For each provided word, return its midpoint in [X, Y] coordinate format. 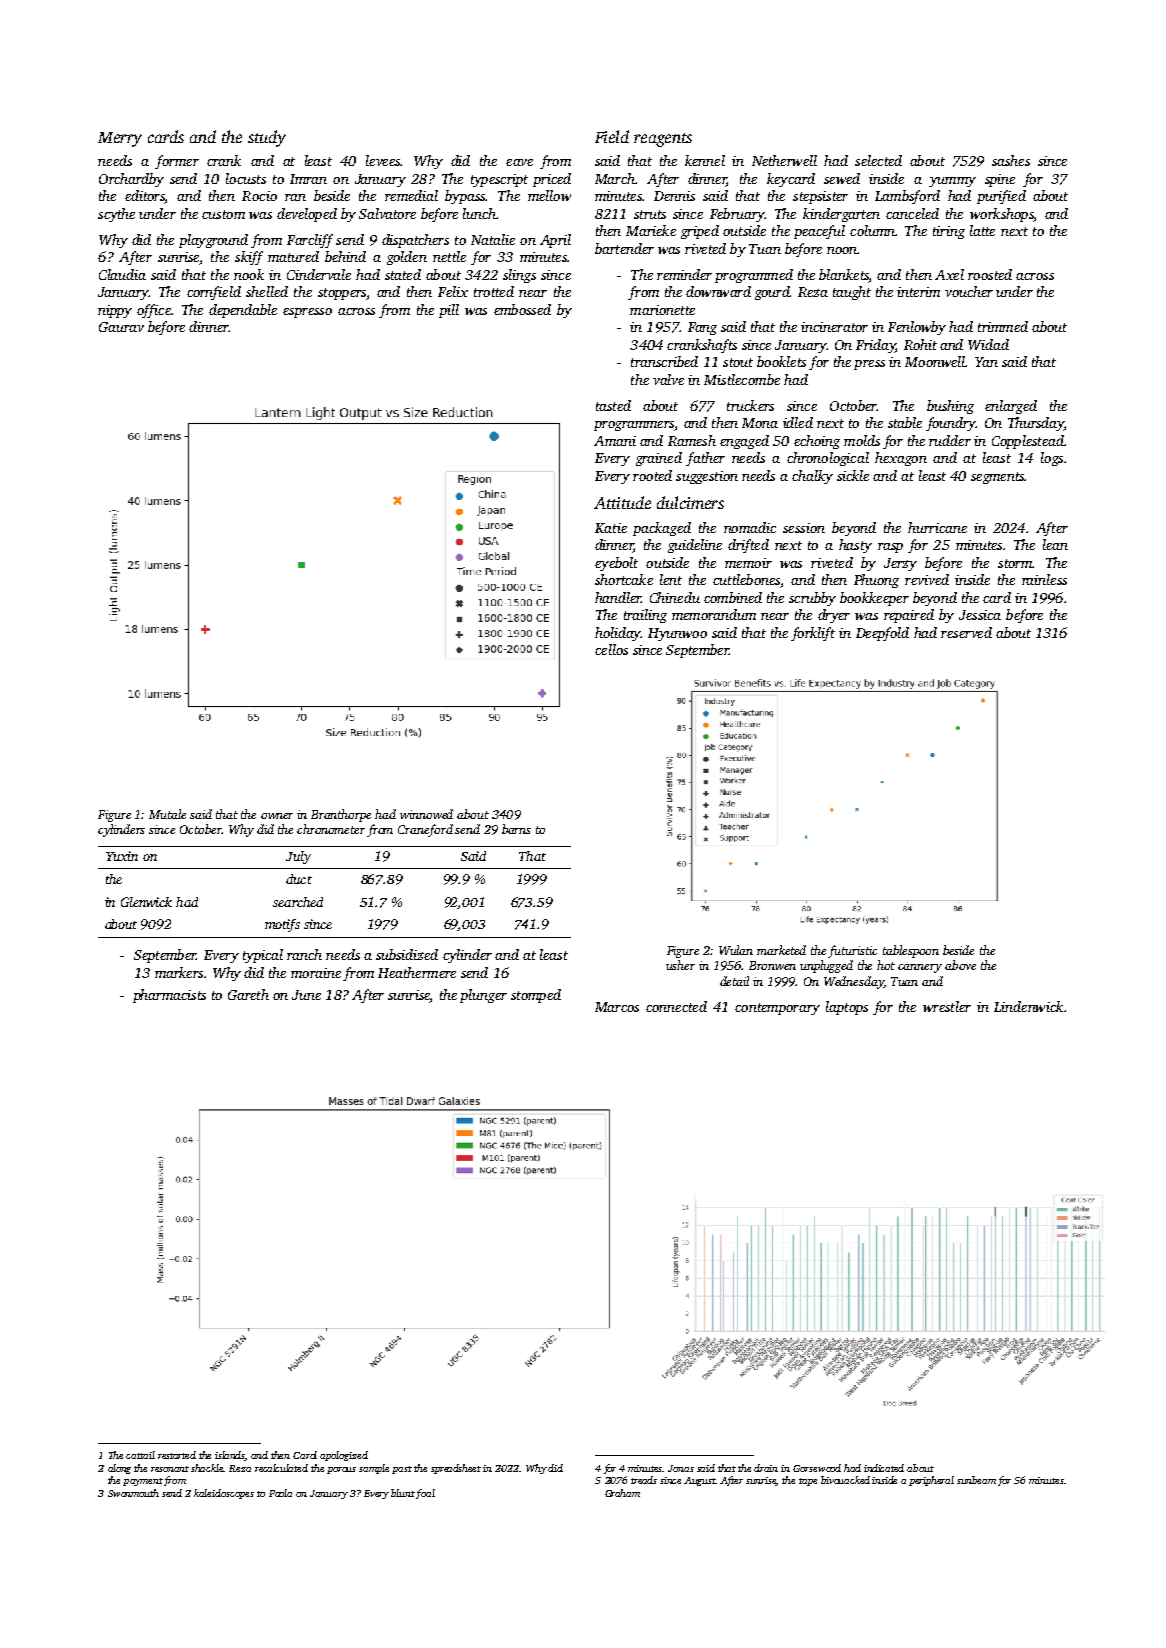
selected [878, 160]
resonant [170, 1469]
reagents [663, 140]
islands [230, 1456]
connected [676, 1006]
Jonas [681, 1468]
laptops [847, 1008]
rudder [950, 440]
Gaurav [121, 327]
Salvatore [387, 213]
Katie [611, 528]
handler [618, 597]
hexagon [901, 459]
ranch [304, 954]
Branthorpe [341, 815]
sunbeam [976, 1480]
